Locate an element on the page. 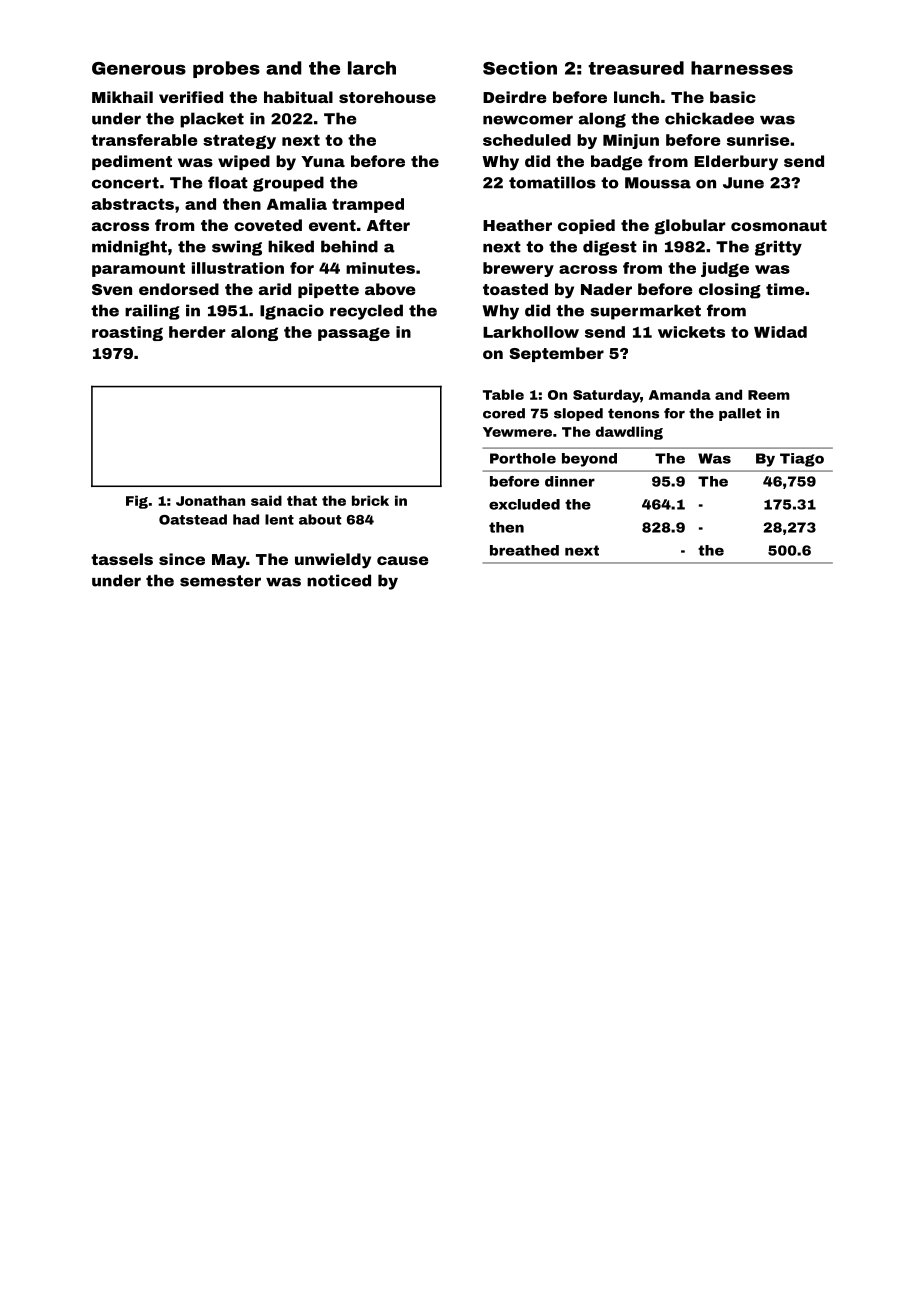 The width and height of the image is (924, 1308). treasured is located at coordinates (636, 68).
